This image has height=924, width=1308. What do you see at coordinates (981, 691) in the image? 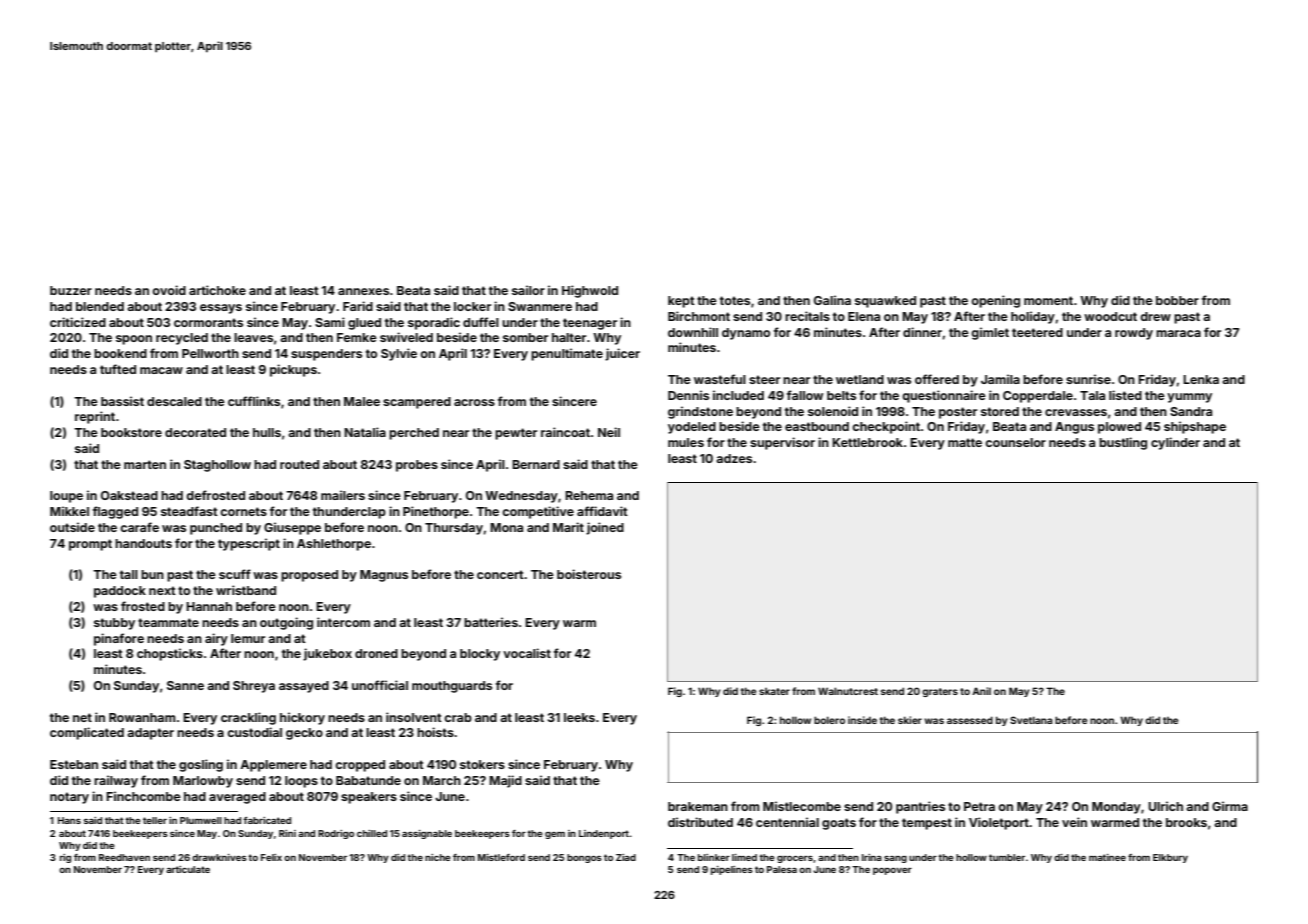
I see `Anil` at bounding box center [981, 691].
